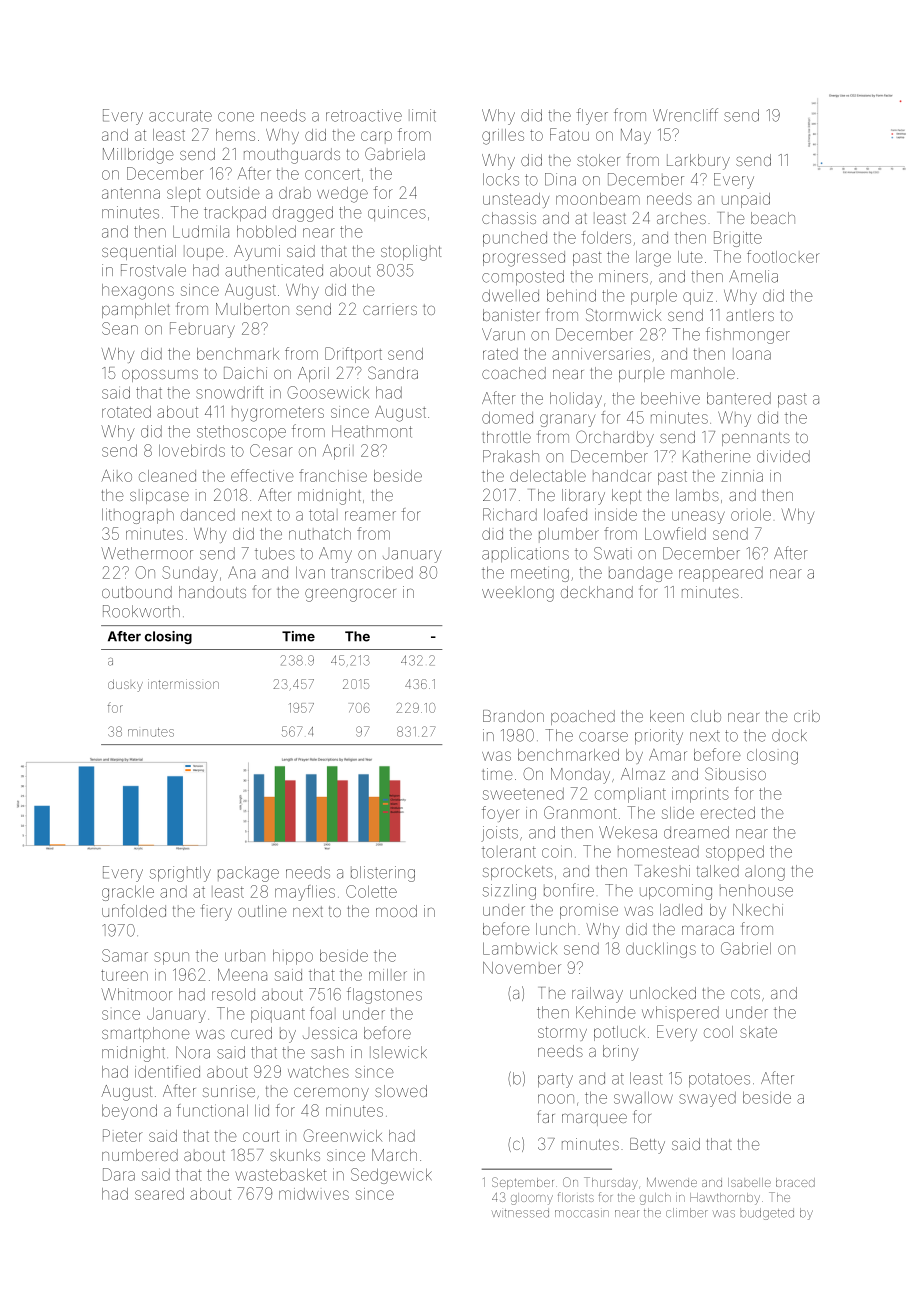 The image size is (924, 1308). What do you see at coordinates (592, 116) in the document?
I see `flyer` at bounding box center [592, 116].
